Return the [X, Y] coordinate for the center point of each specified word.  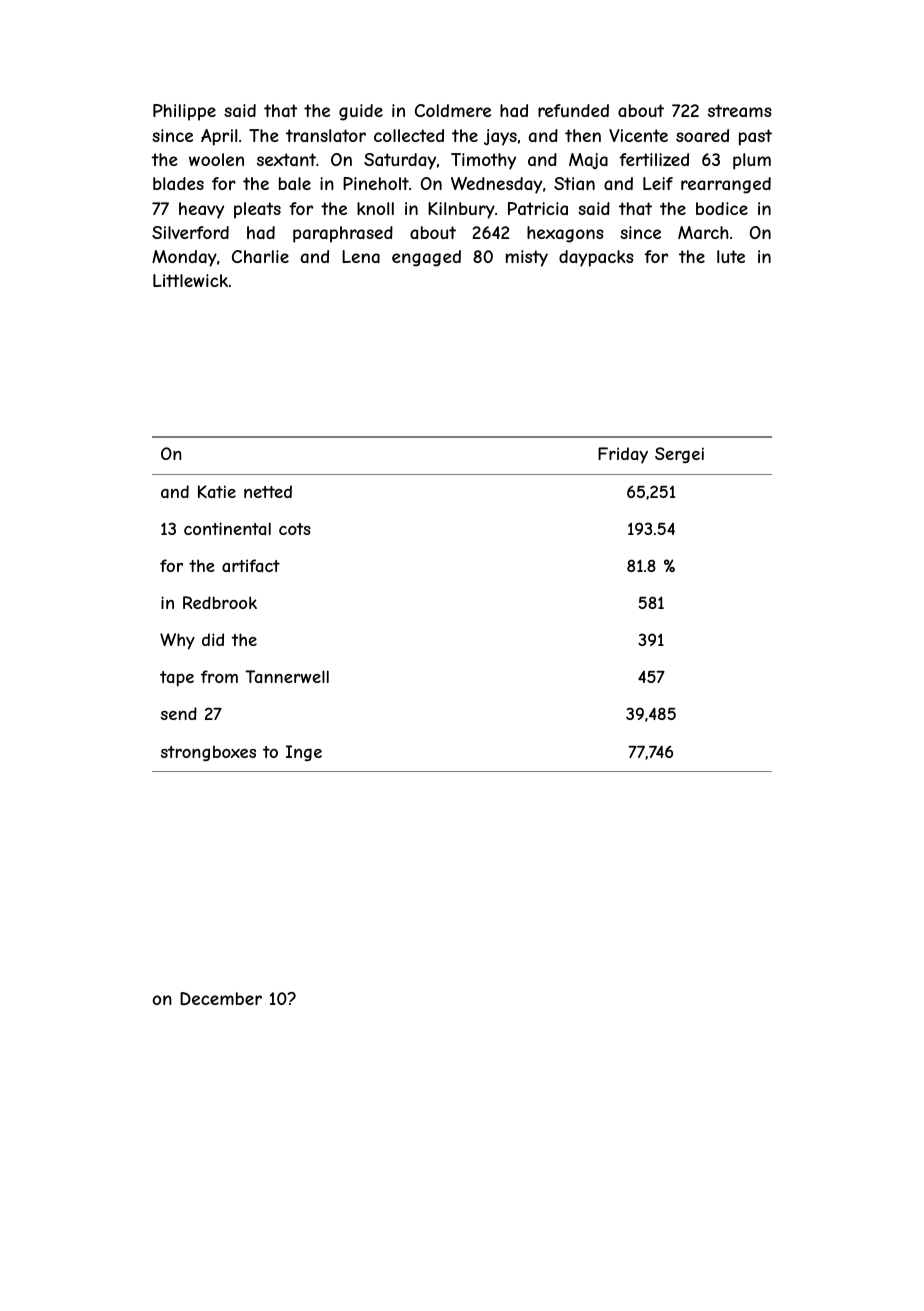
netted [268, 491]
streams [740, 110]
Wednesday [496, 185]
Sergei [679, 455]
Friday [623, 455]
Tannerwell [287, 676]
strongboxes [208, 753]
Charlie [260, 256]
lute [731, 256]
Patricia [538, 208]
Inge [304, 753]
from [219, 676]
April [219, 137]
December [221, 998]
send [179, 713]
